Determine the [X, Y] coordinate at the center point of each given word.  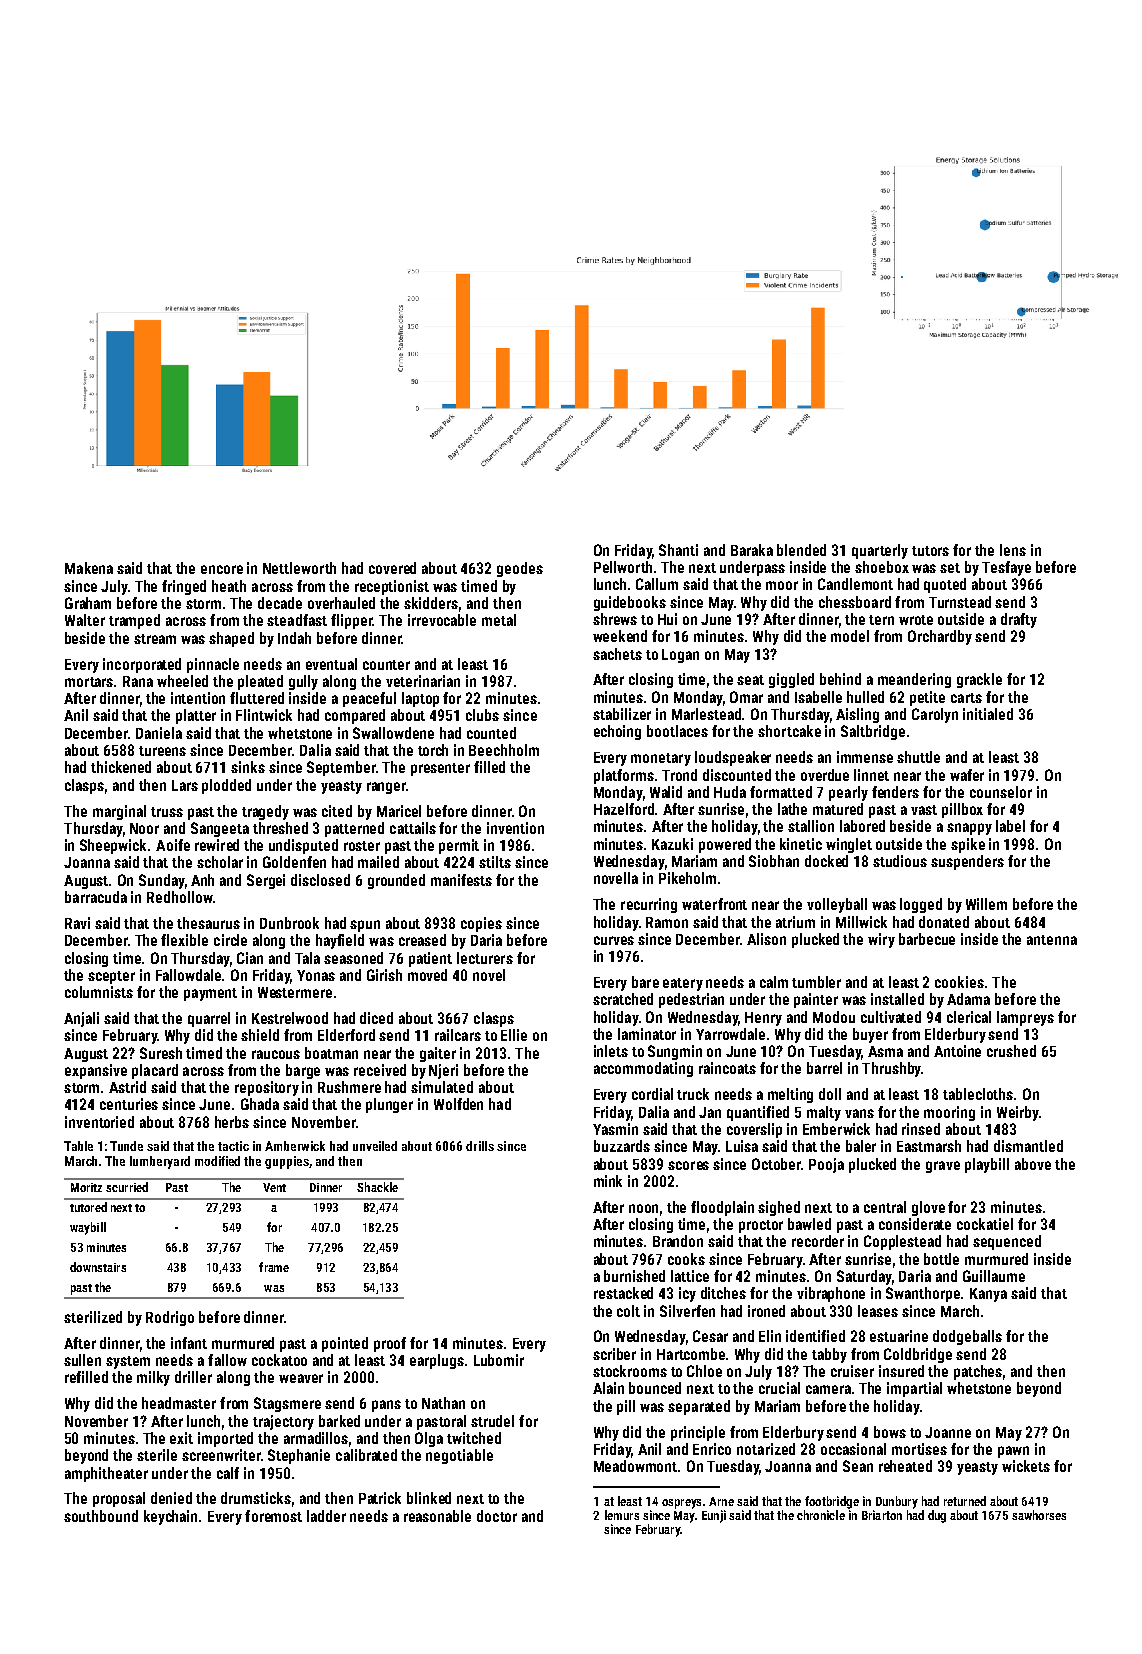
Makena [89, 568]
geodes [520, 569]
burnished [634, 1276]
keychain [170, 1517]
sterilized [93, 1317]
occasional [853, 1449]
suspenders [967, 862]
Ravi [77, 923]
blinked [429, 1498]
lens [1013, 550]
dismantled [1028, 1146]
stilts [495, 862]
